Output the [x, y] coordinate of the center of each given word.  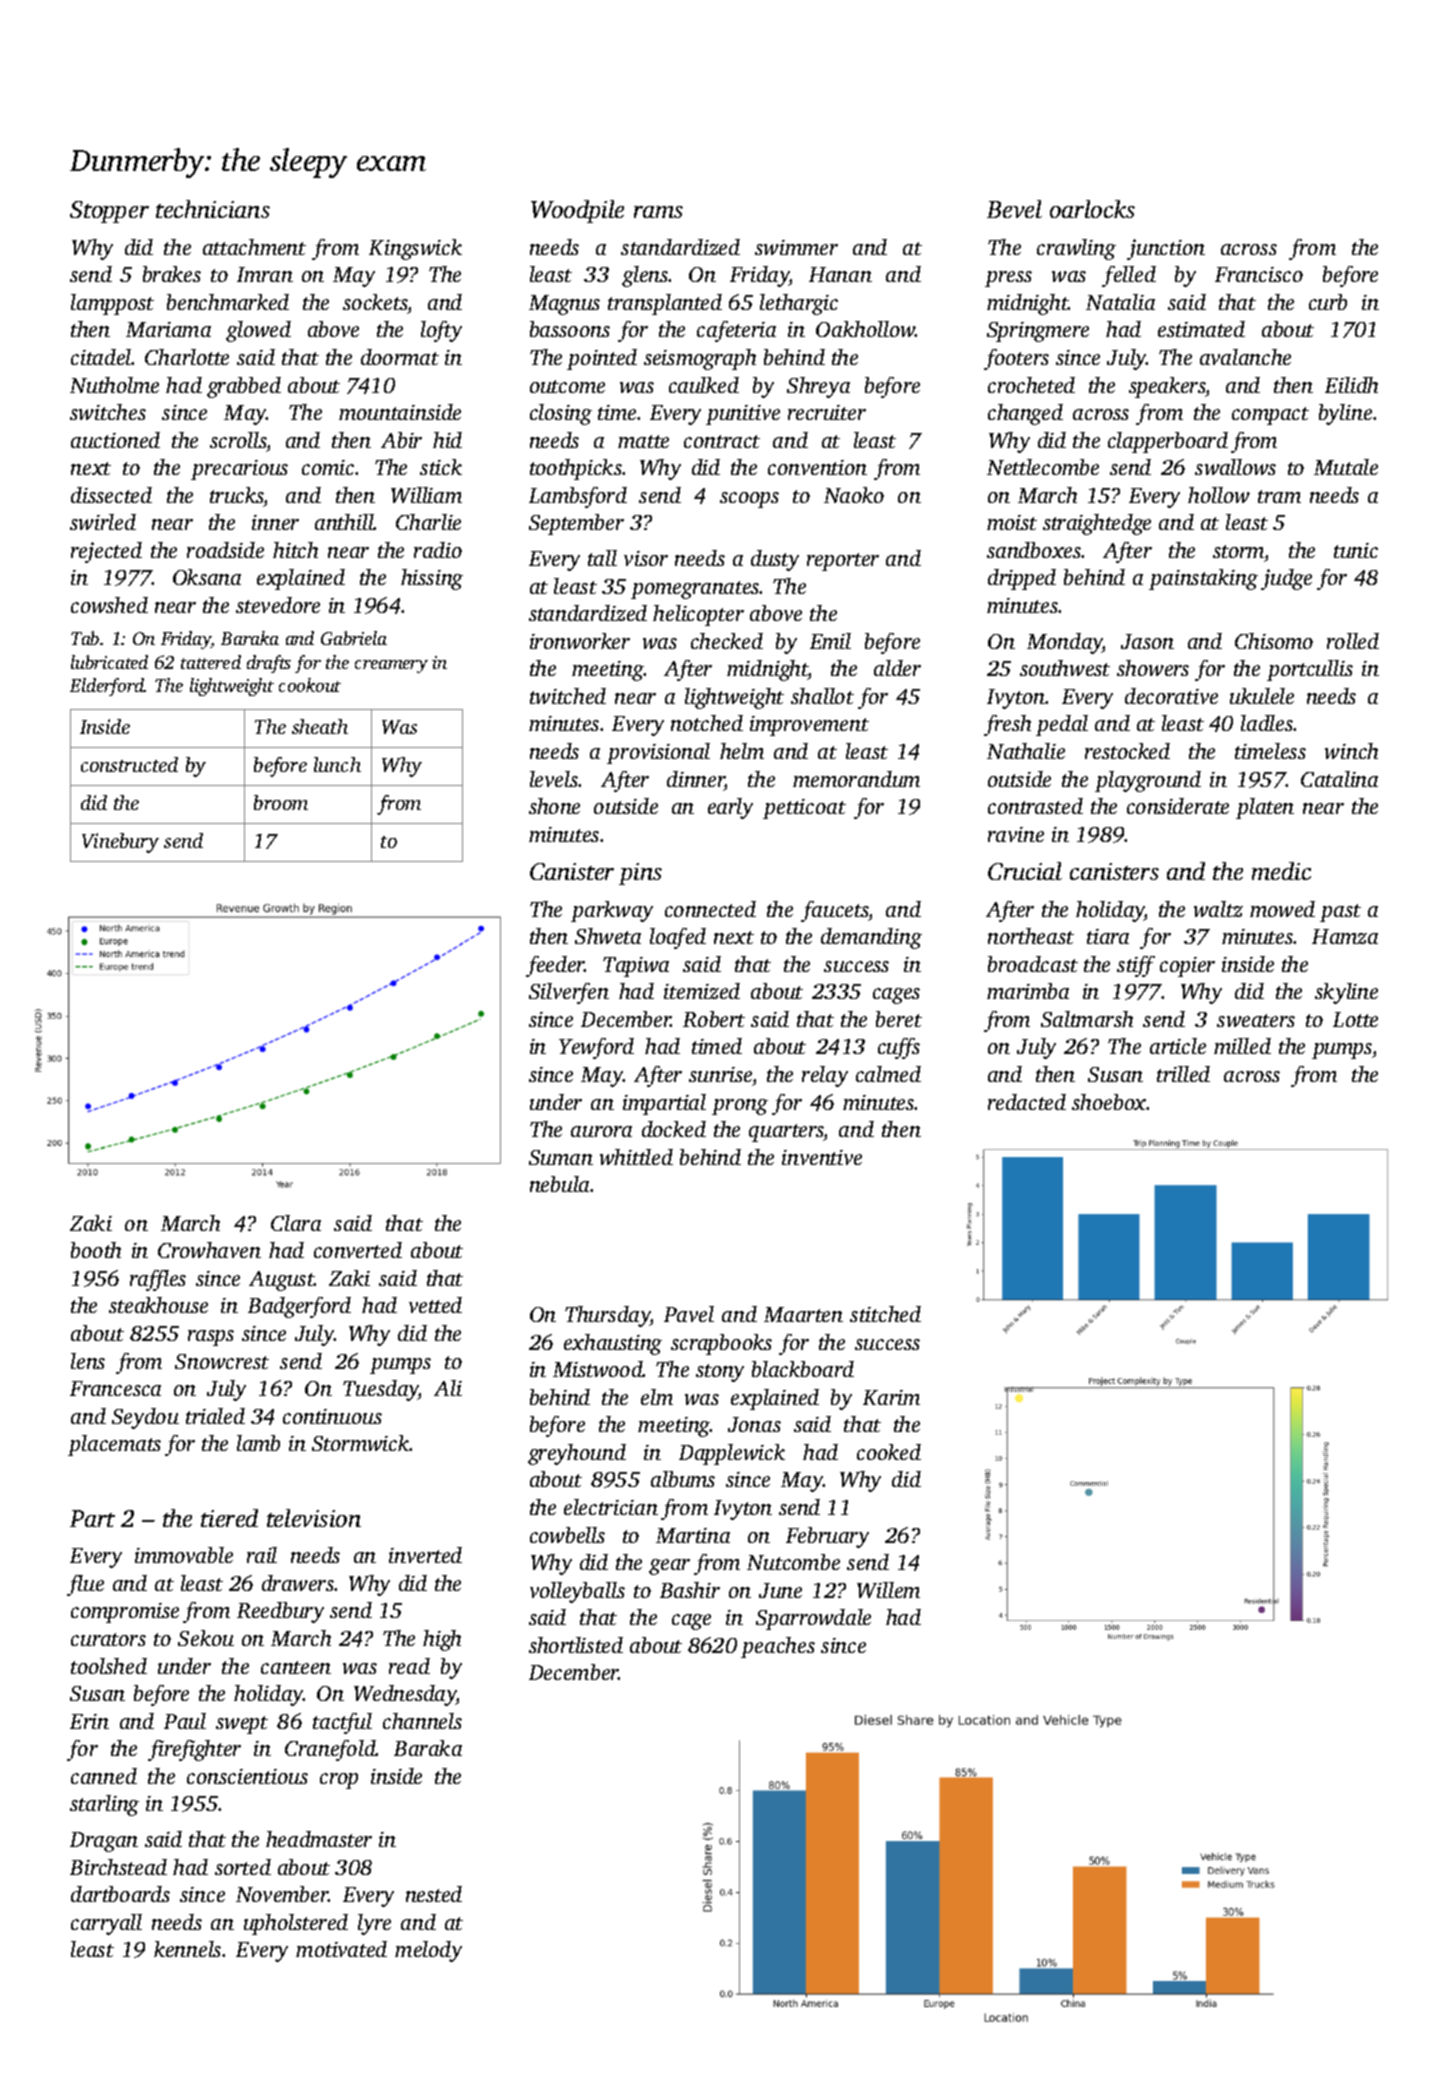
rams [658, 212]
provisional [658, 753]
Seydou [145, 1418]
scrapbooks [721, 1344]
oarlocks [1092, 209]
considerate [1178, 806]
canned [104, 1776]
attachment [254, 247]
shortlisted [576, 1645]
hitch [295, 550]
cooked [889, 1452]
